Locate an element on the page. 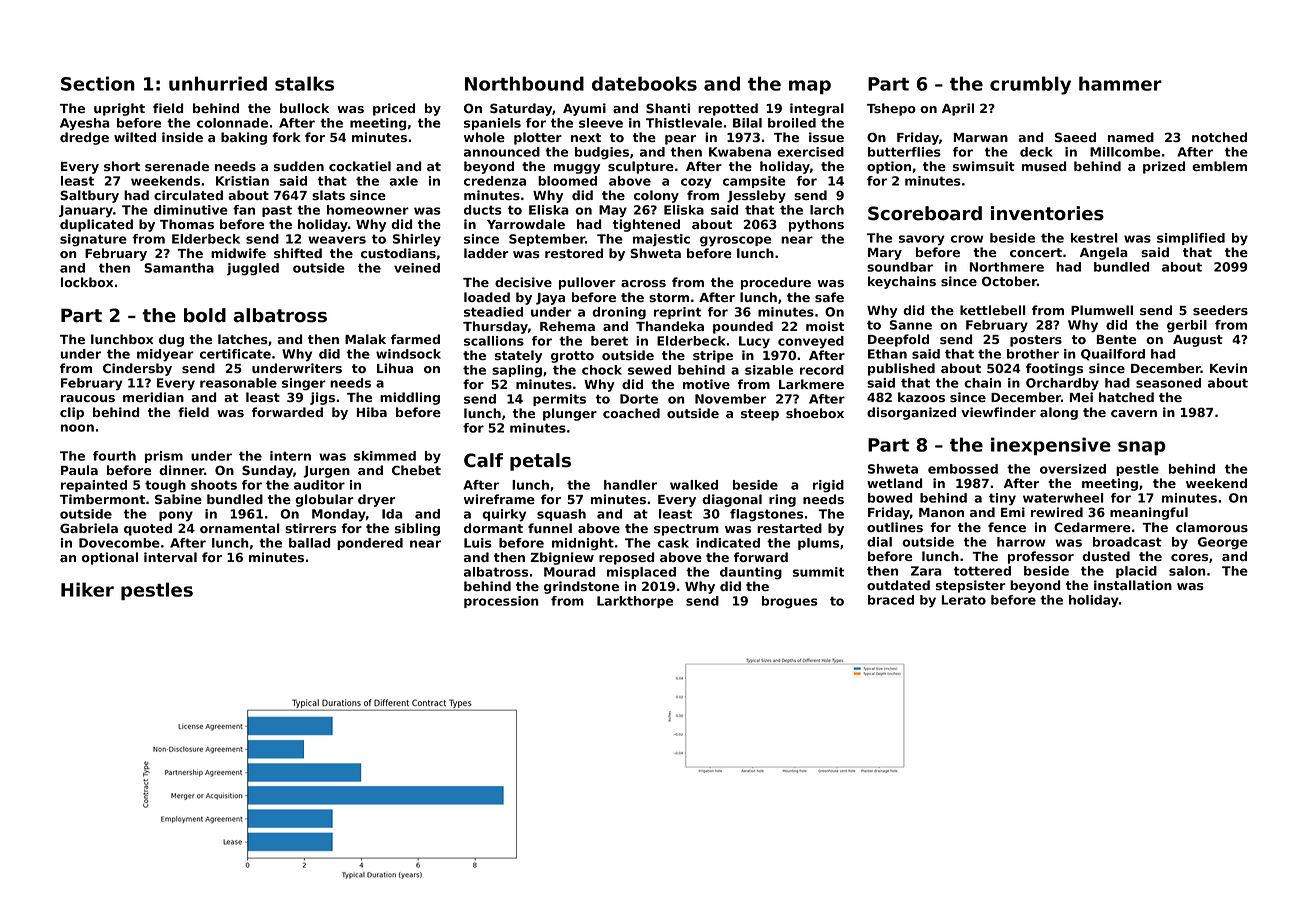  Larkthorpe is located at coordinates (635, 602).
